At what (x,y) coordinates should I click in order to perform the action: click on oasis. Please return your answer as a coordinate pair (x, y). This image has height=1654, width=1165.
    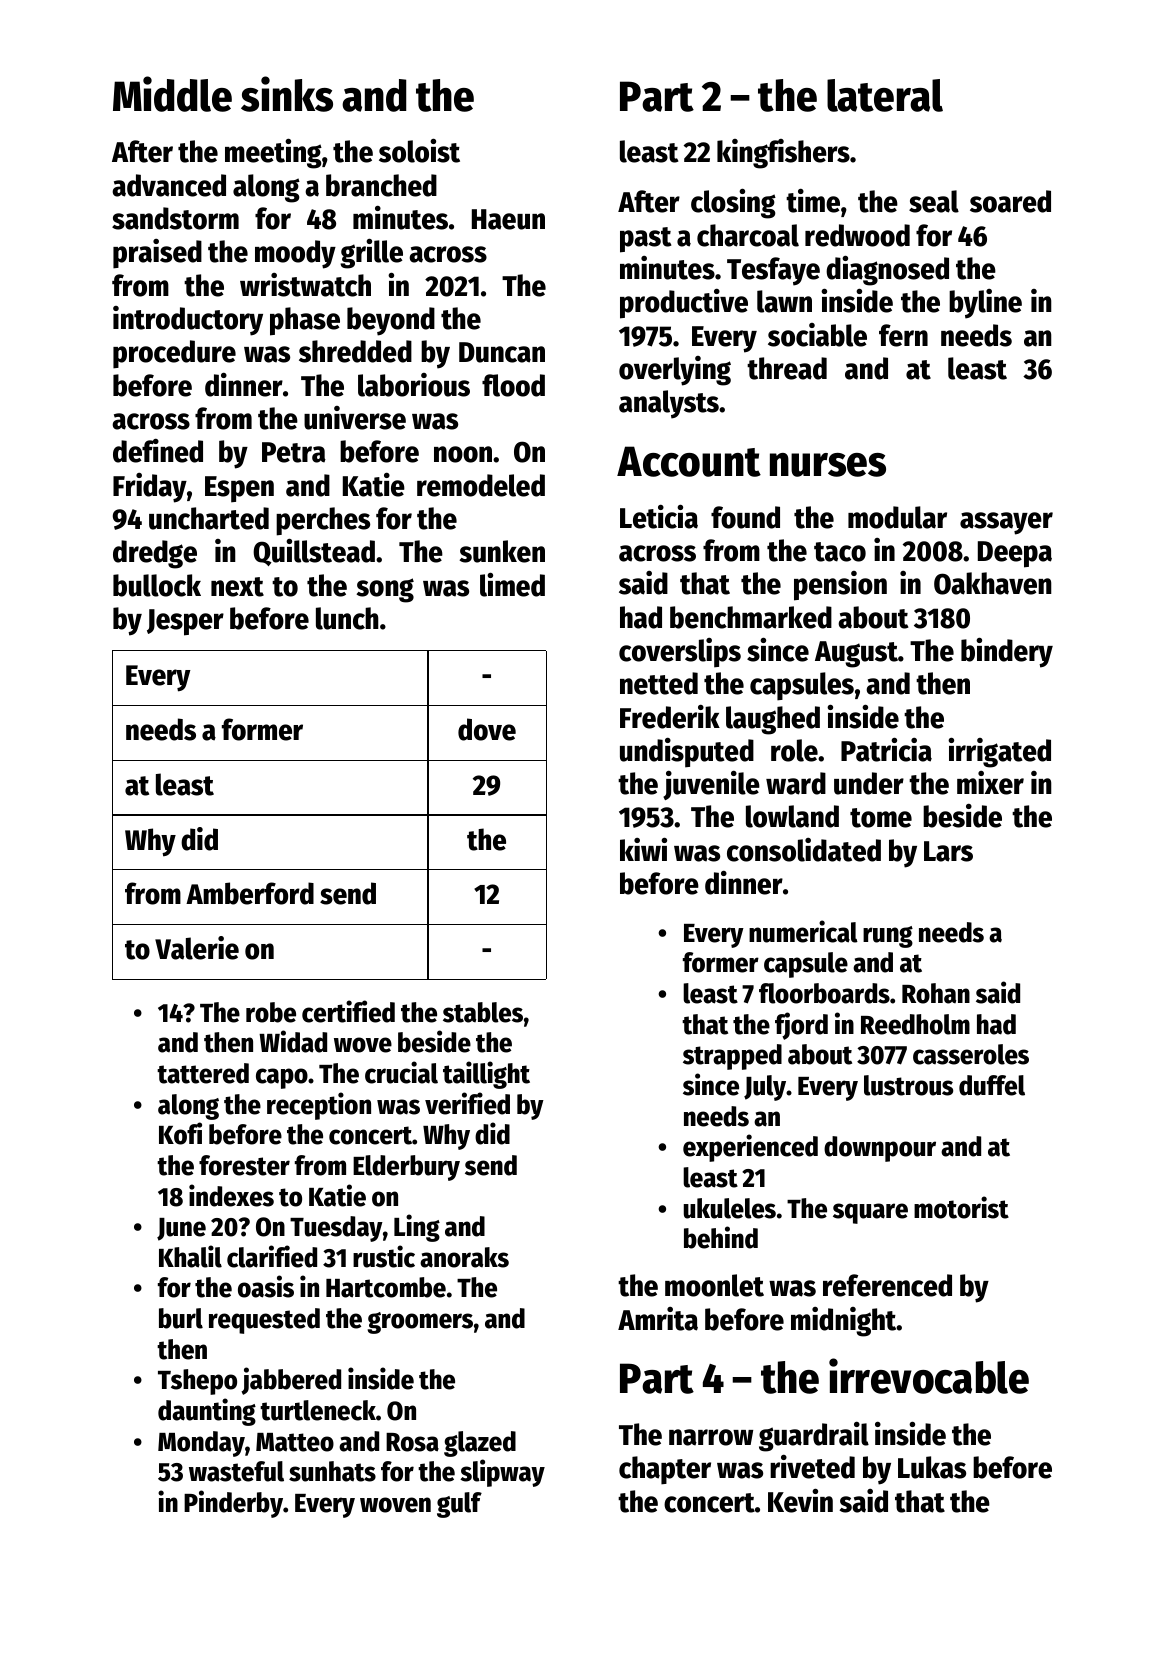
    Looking at the image, I should click on (266, 1286).
